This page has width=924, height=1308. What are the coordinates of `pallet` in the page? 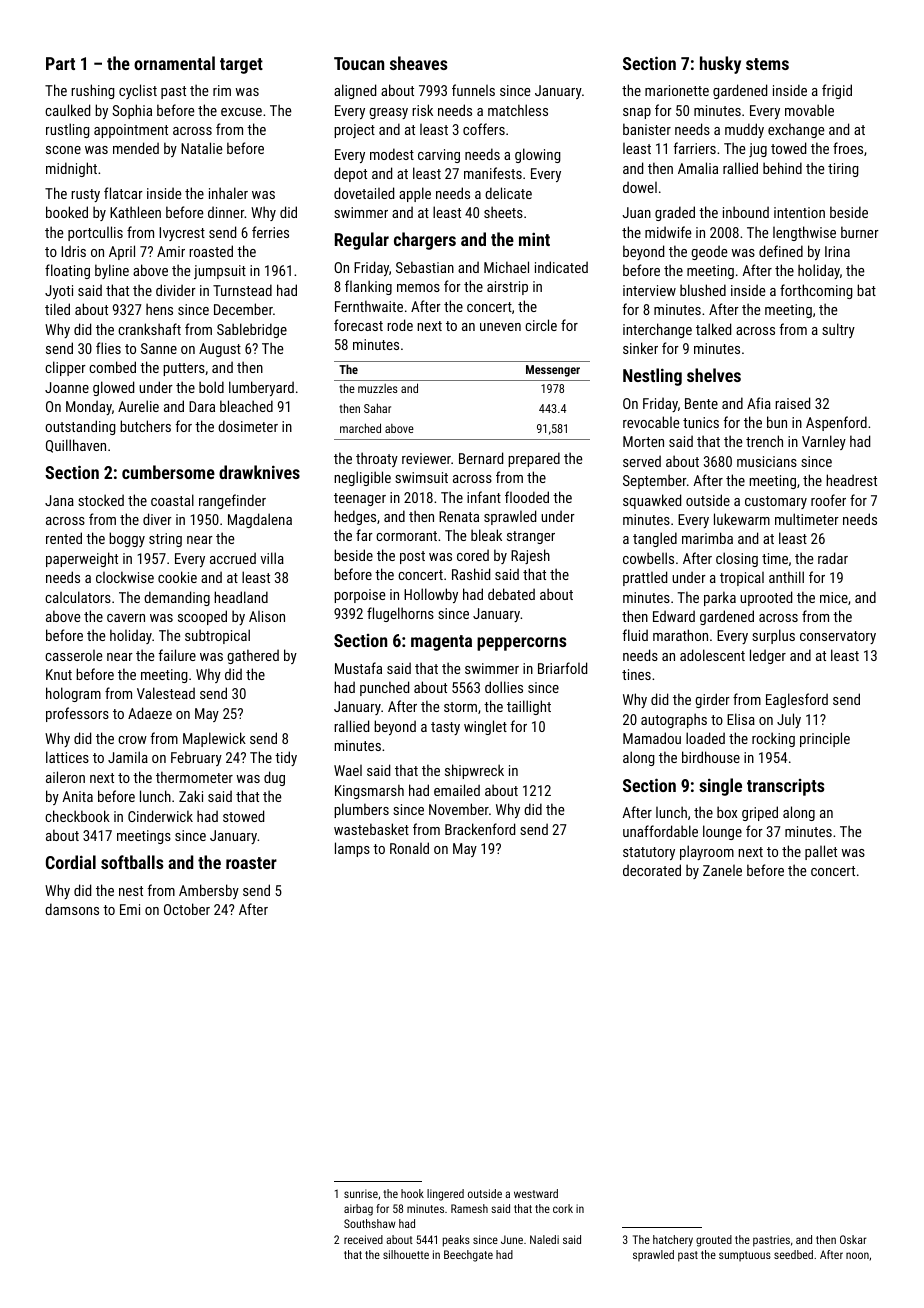 It's located at (821, 852).
